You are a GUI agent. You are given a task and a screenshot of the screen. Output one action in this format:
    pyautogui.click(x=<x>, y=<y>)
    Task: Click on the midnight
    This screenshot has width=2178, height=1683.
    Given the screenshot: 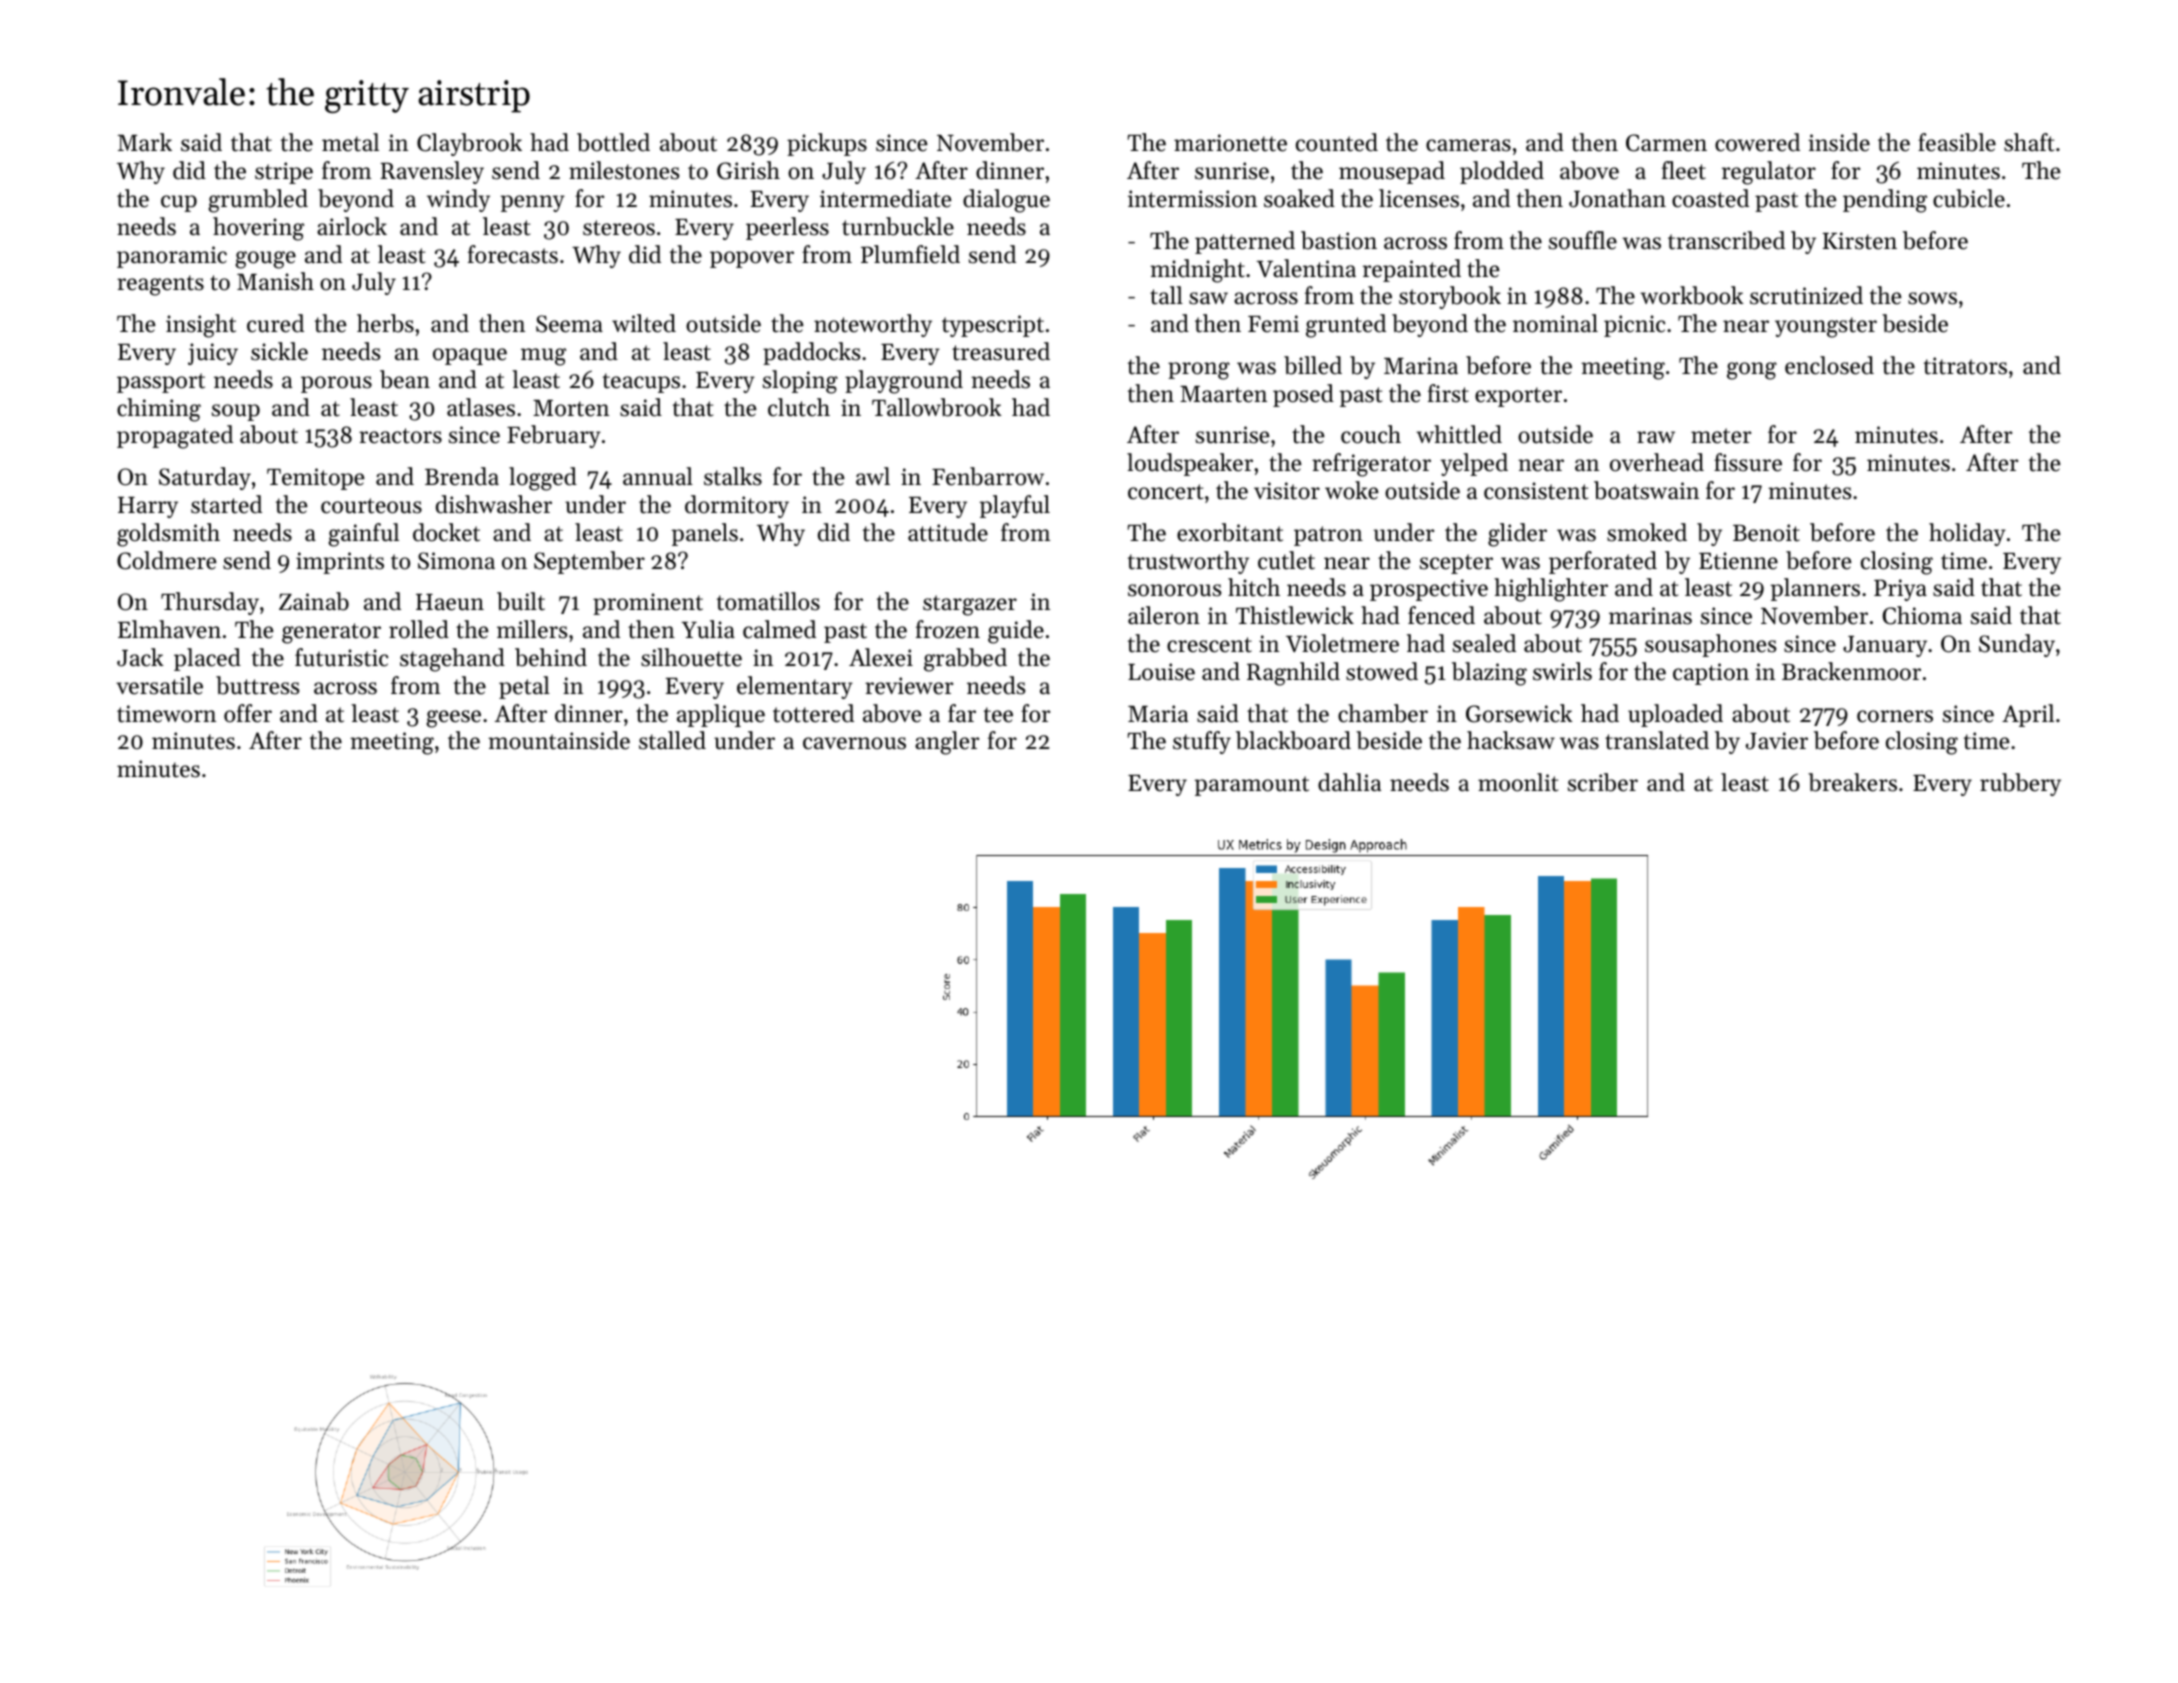 What is the action you would take?
    pyautogui.click(x=1197, y=271)
